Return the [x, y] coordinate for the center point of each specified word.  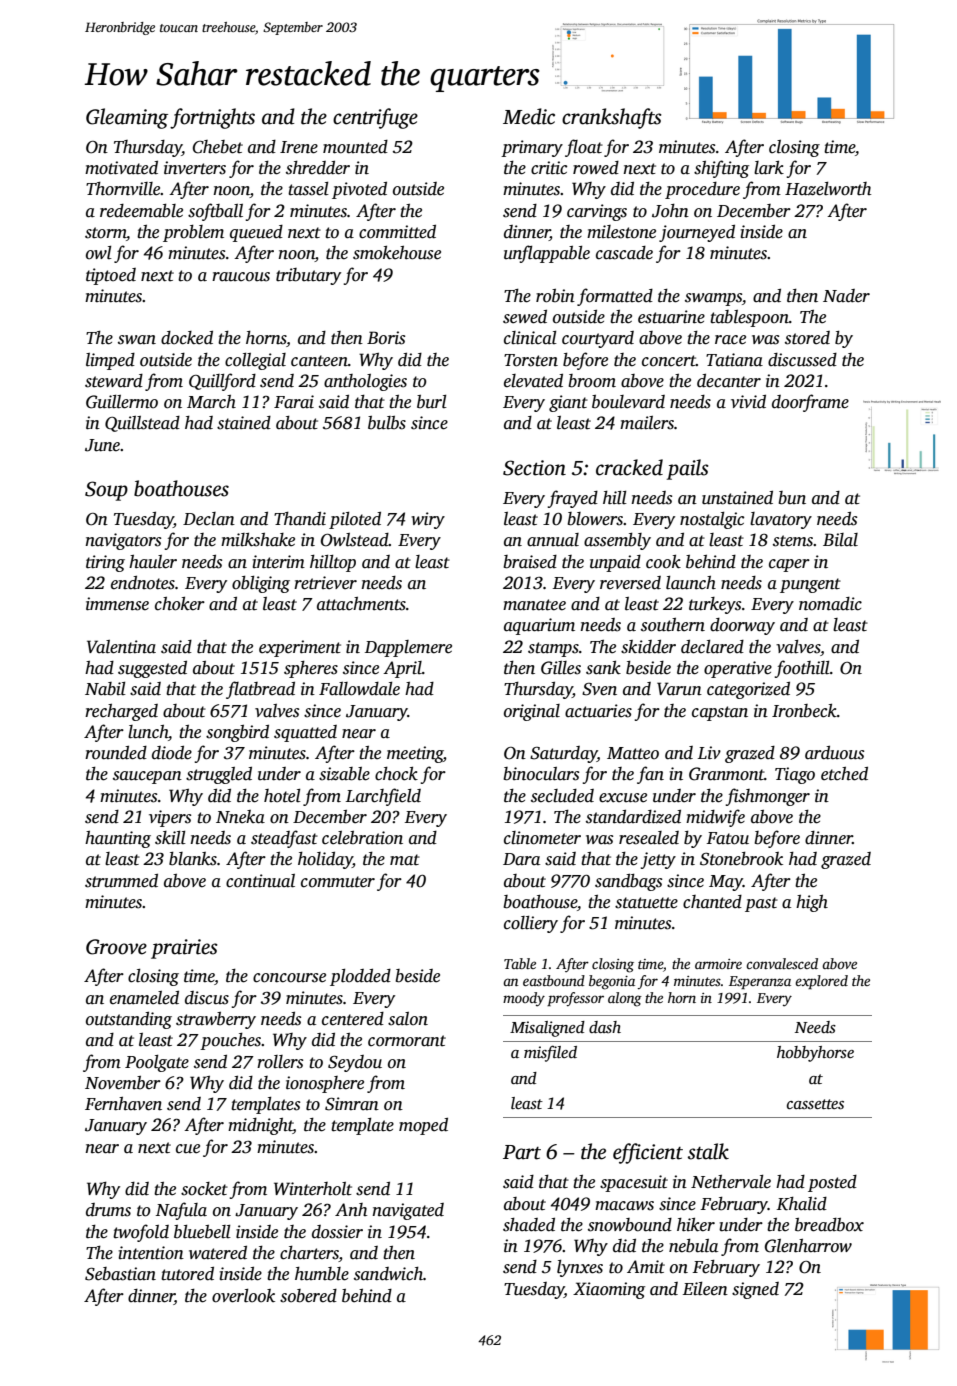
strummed [121, 881]
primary [532, 148]
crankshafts [612, 118]
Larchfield [383, 797]
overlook [243, 1296]
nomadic [830, 604]
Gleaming [127, 118]
